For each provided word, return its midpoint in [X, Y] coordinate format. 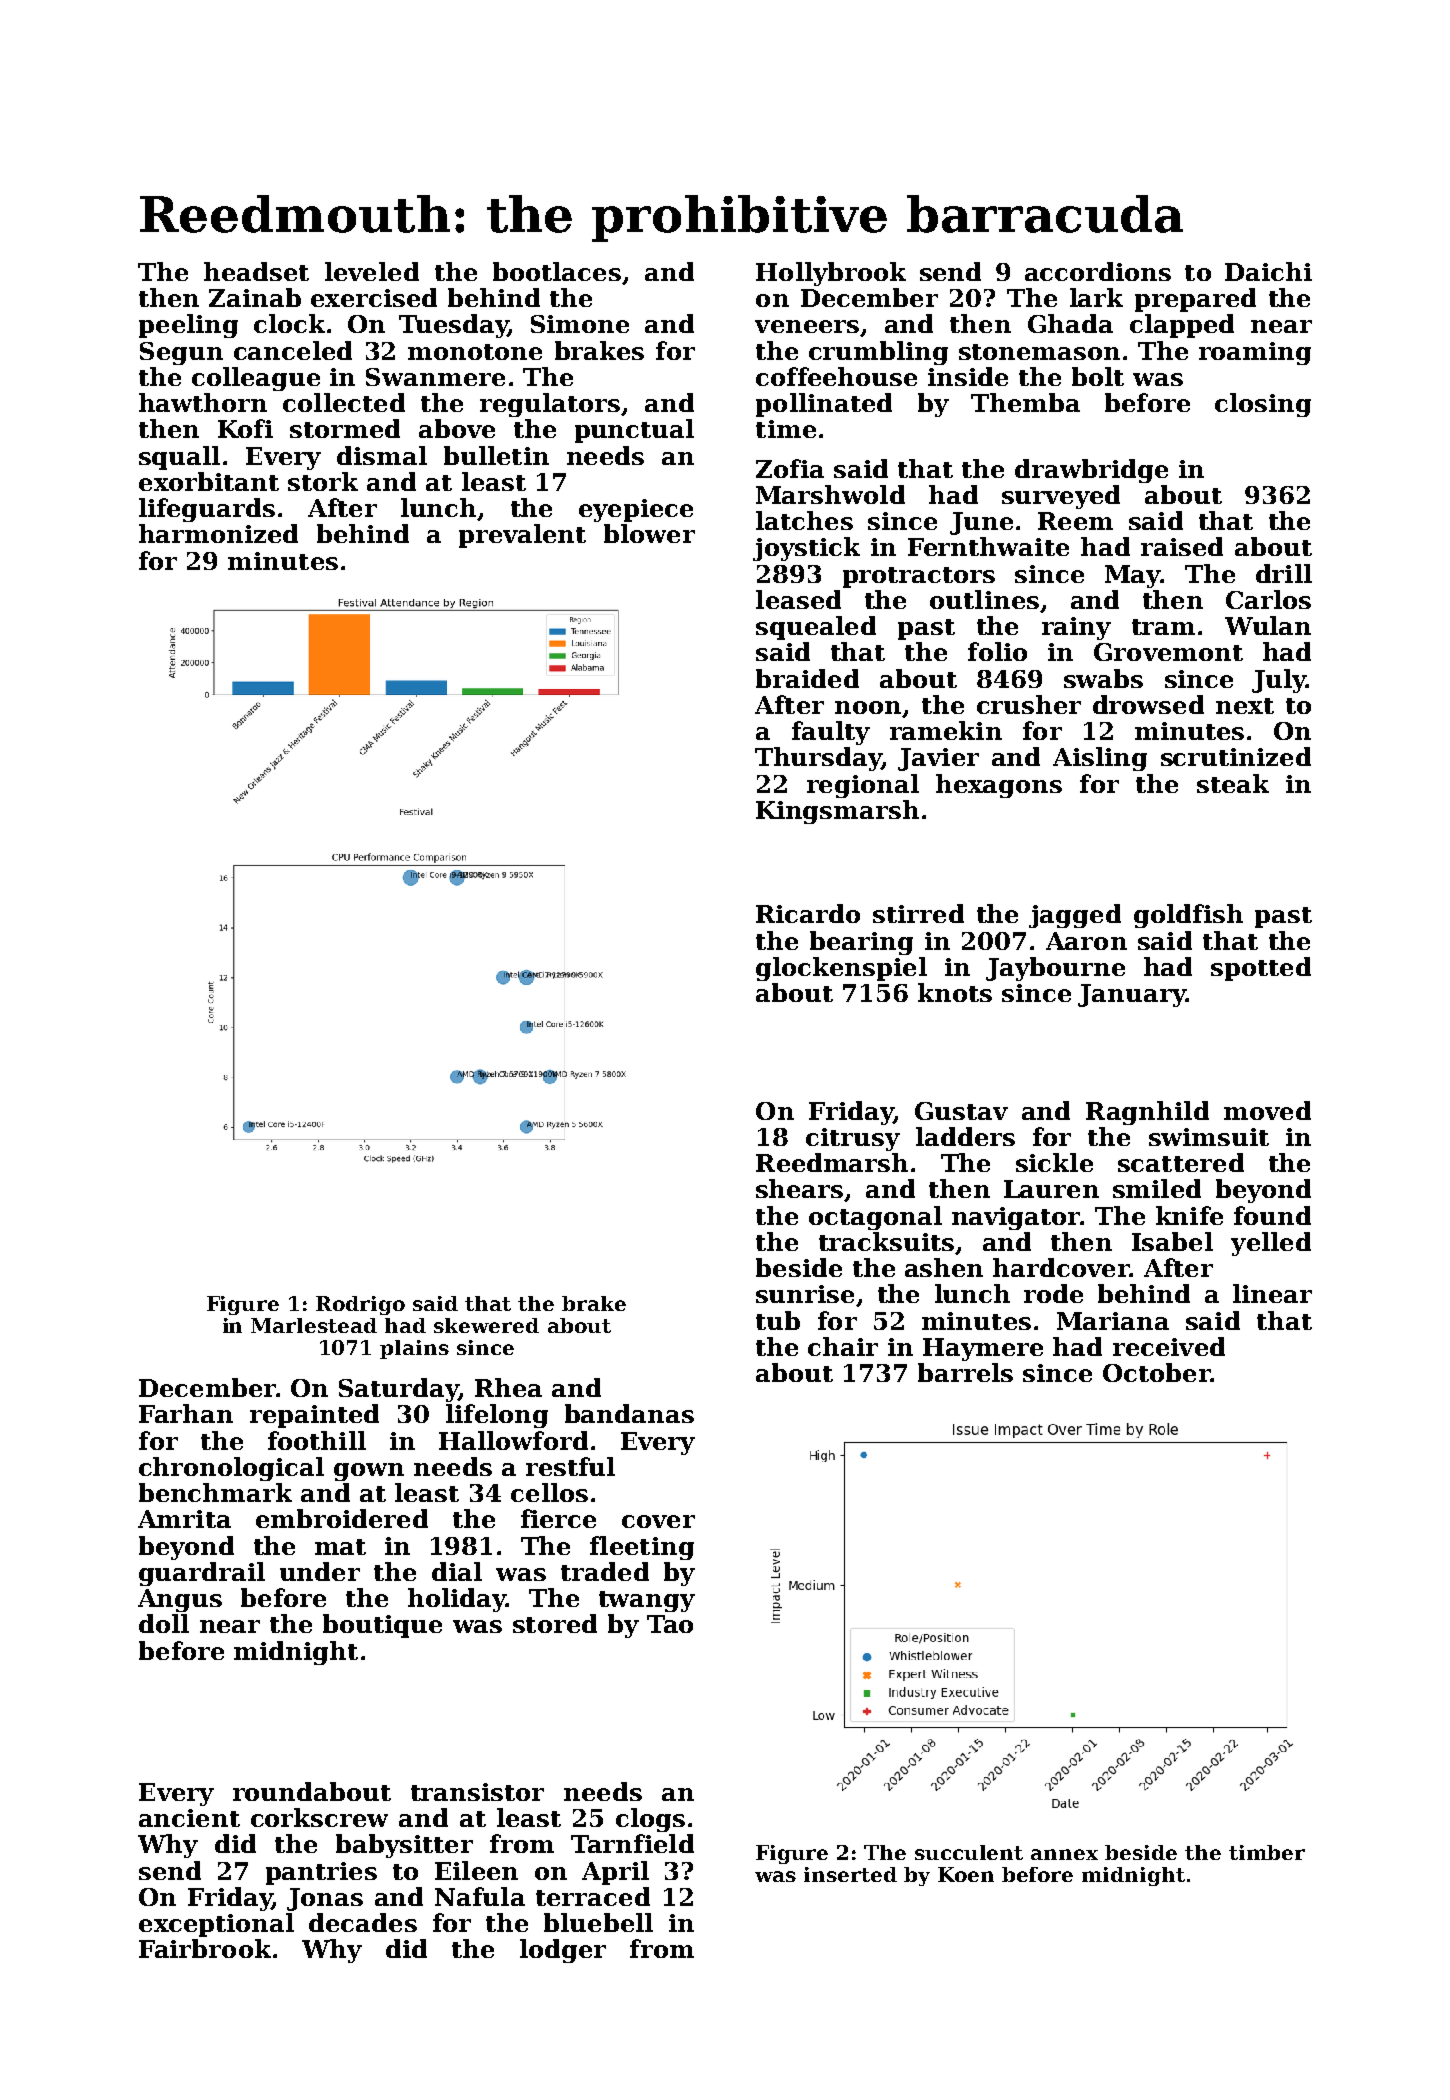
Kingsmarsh [837, 812]
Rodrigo [360, 1305]
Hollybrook [831, 274]
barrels [965, 1372]
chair [843, 1346]
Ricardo [808, 913]
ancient [189, 1818]
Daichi [1268, 271]
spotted [1261, 969]
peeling [188, 326]
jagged [1075, 916]
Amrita [184, 1519]
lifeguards [207, 510]
